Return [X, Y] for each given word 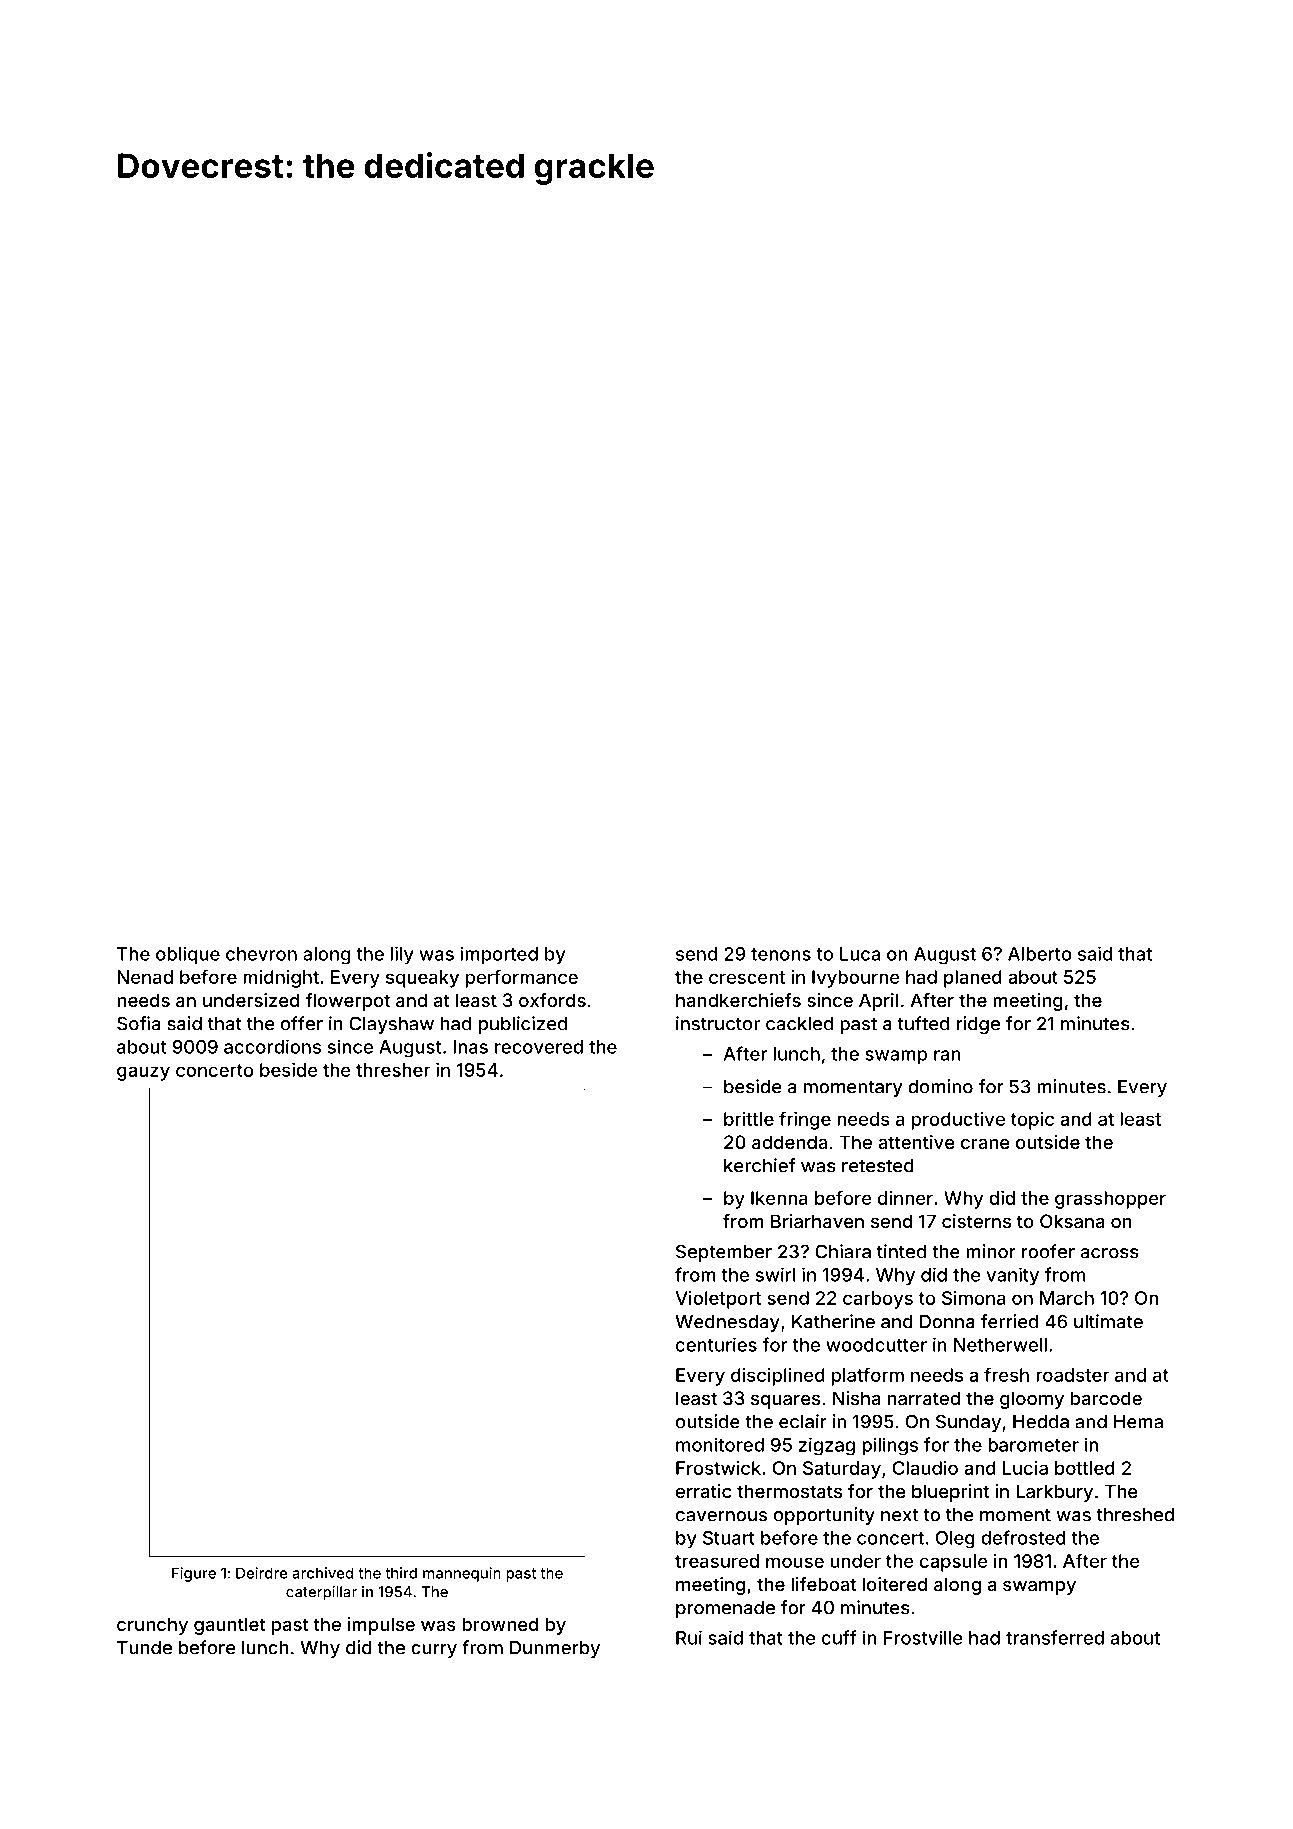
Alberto [1040, 954]
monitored [720, 1444]
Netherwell [1000, 1345]
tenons [781, 954]
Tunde [144, 1648]
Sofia [138, 1023]
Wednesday [727, 1323]
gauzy [143, 1073]
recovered [539, 1047]
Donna [947, 1321]
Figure [194, 1574]
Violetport [718, 1300]
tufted [923, 1023]
